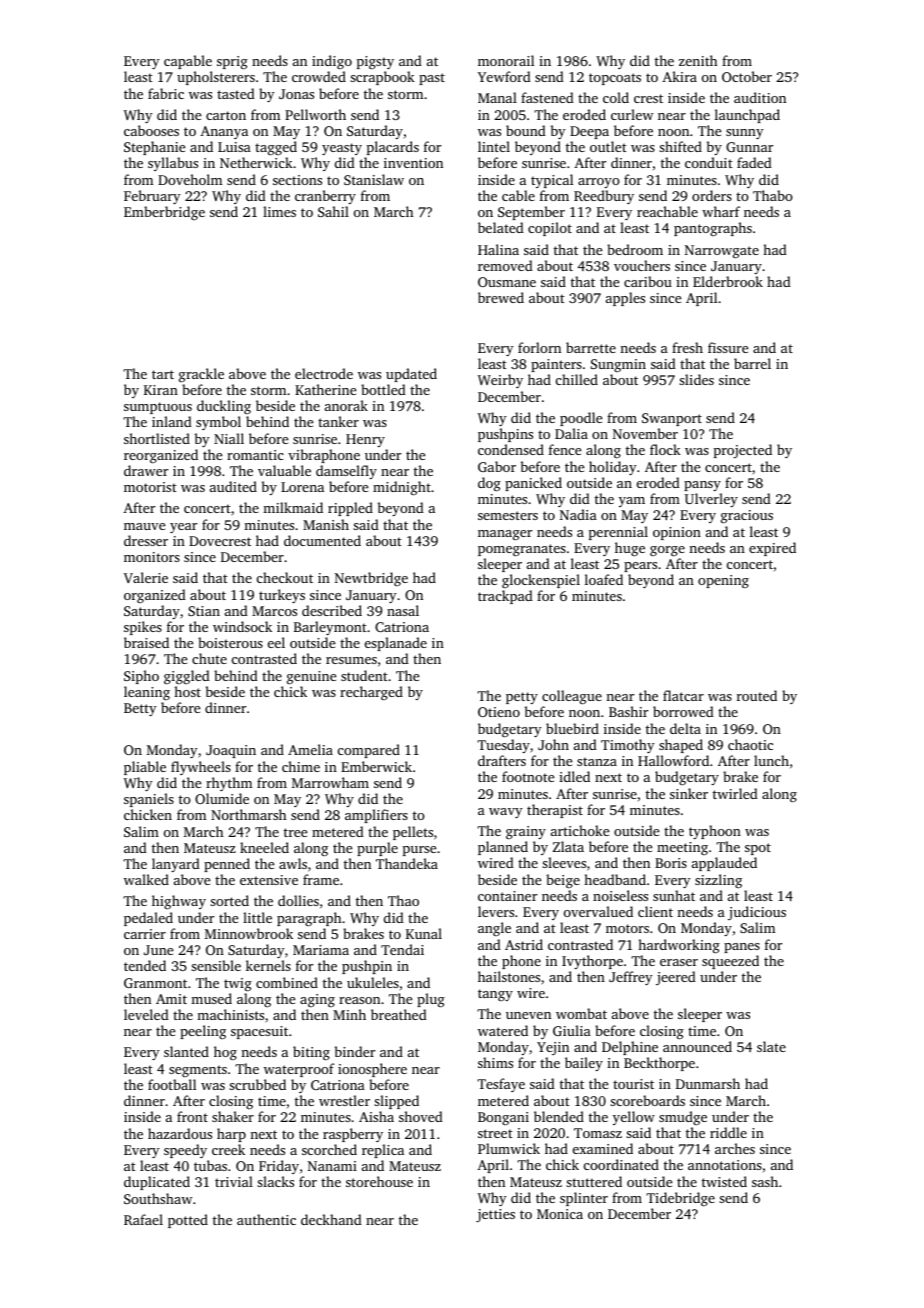  What do you see at coordinates (157, 1183) in the screenshot?
I see `duplicated` at bounding box center [157, 1183].
